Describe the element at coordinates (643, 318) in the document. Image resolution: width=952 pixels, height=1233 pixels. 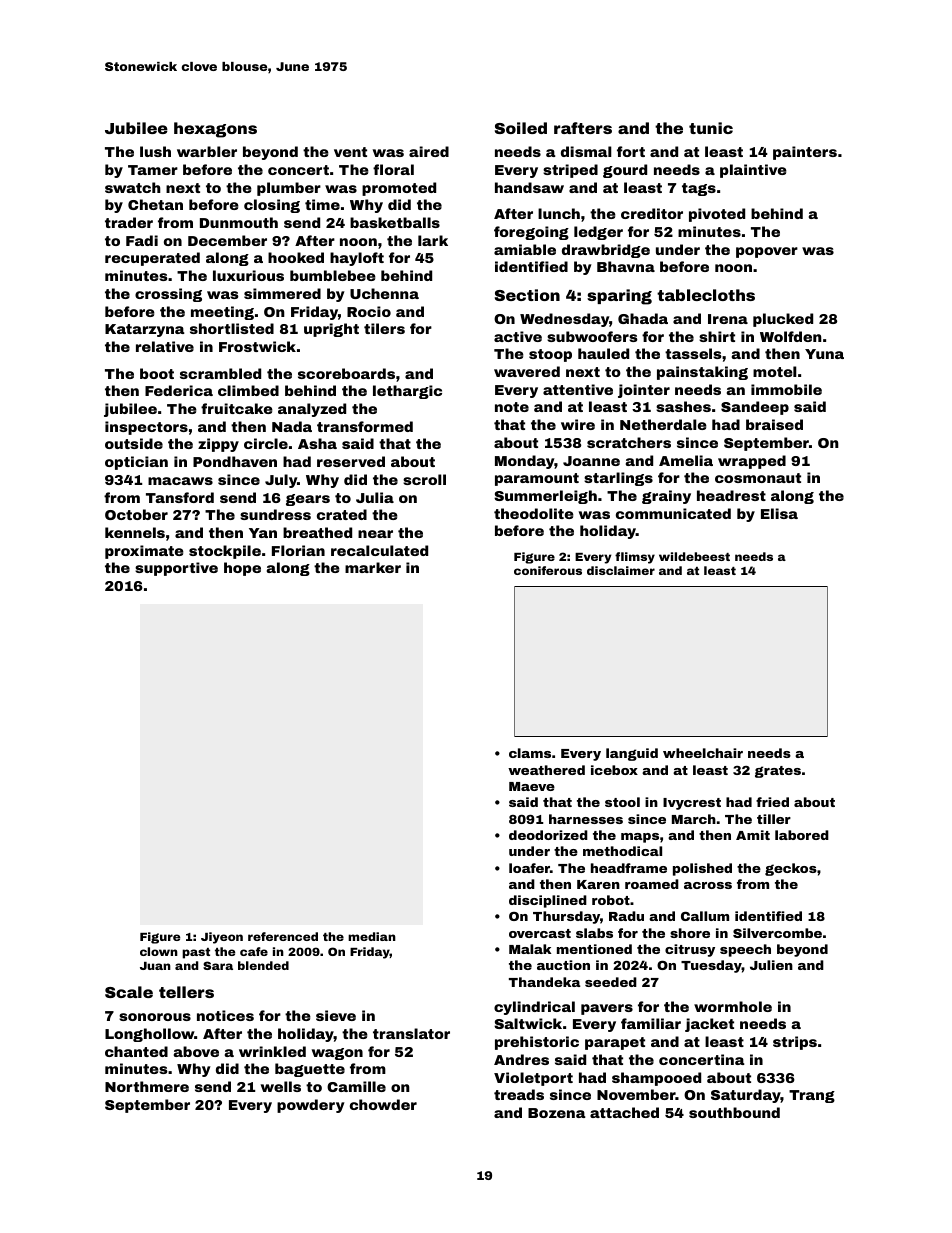
I see `Ghada` at that location.
